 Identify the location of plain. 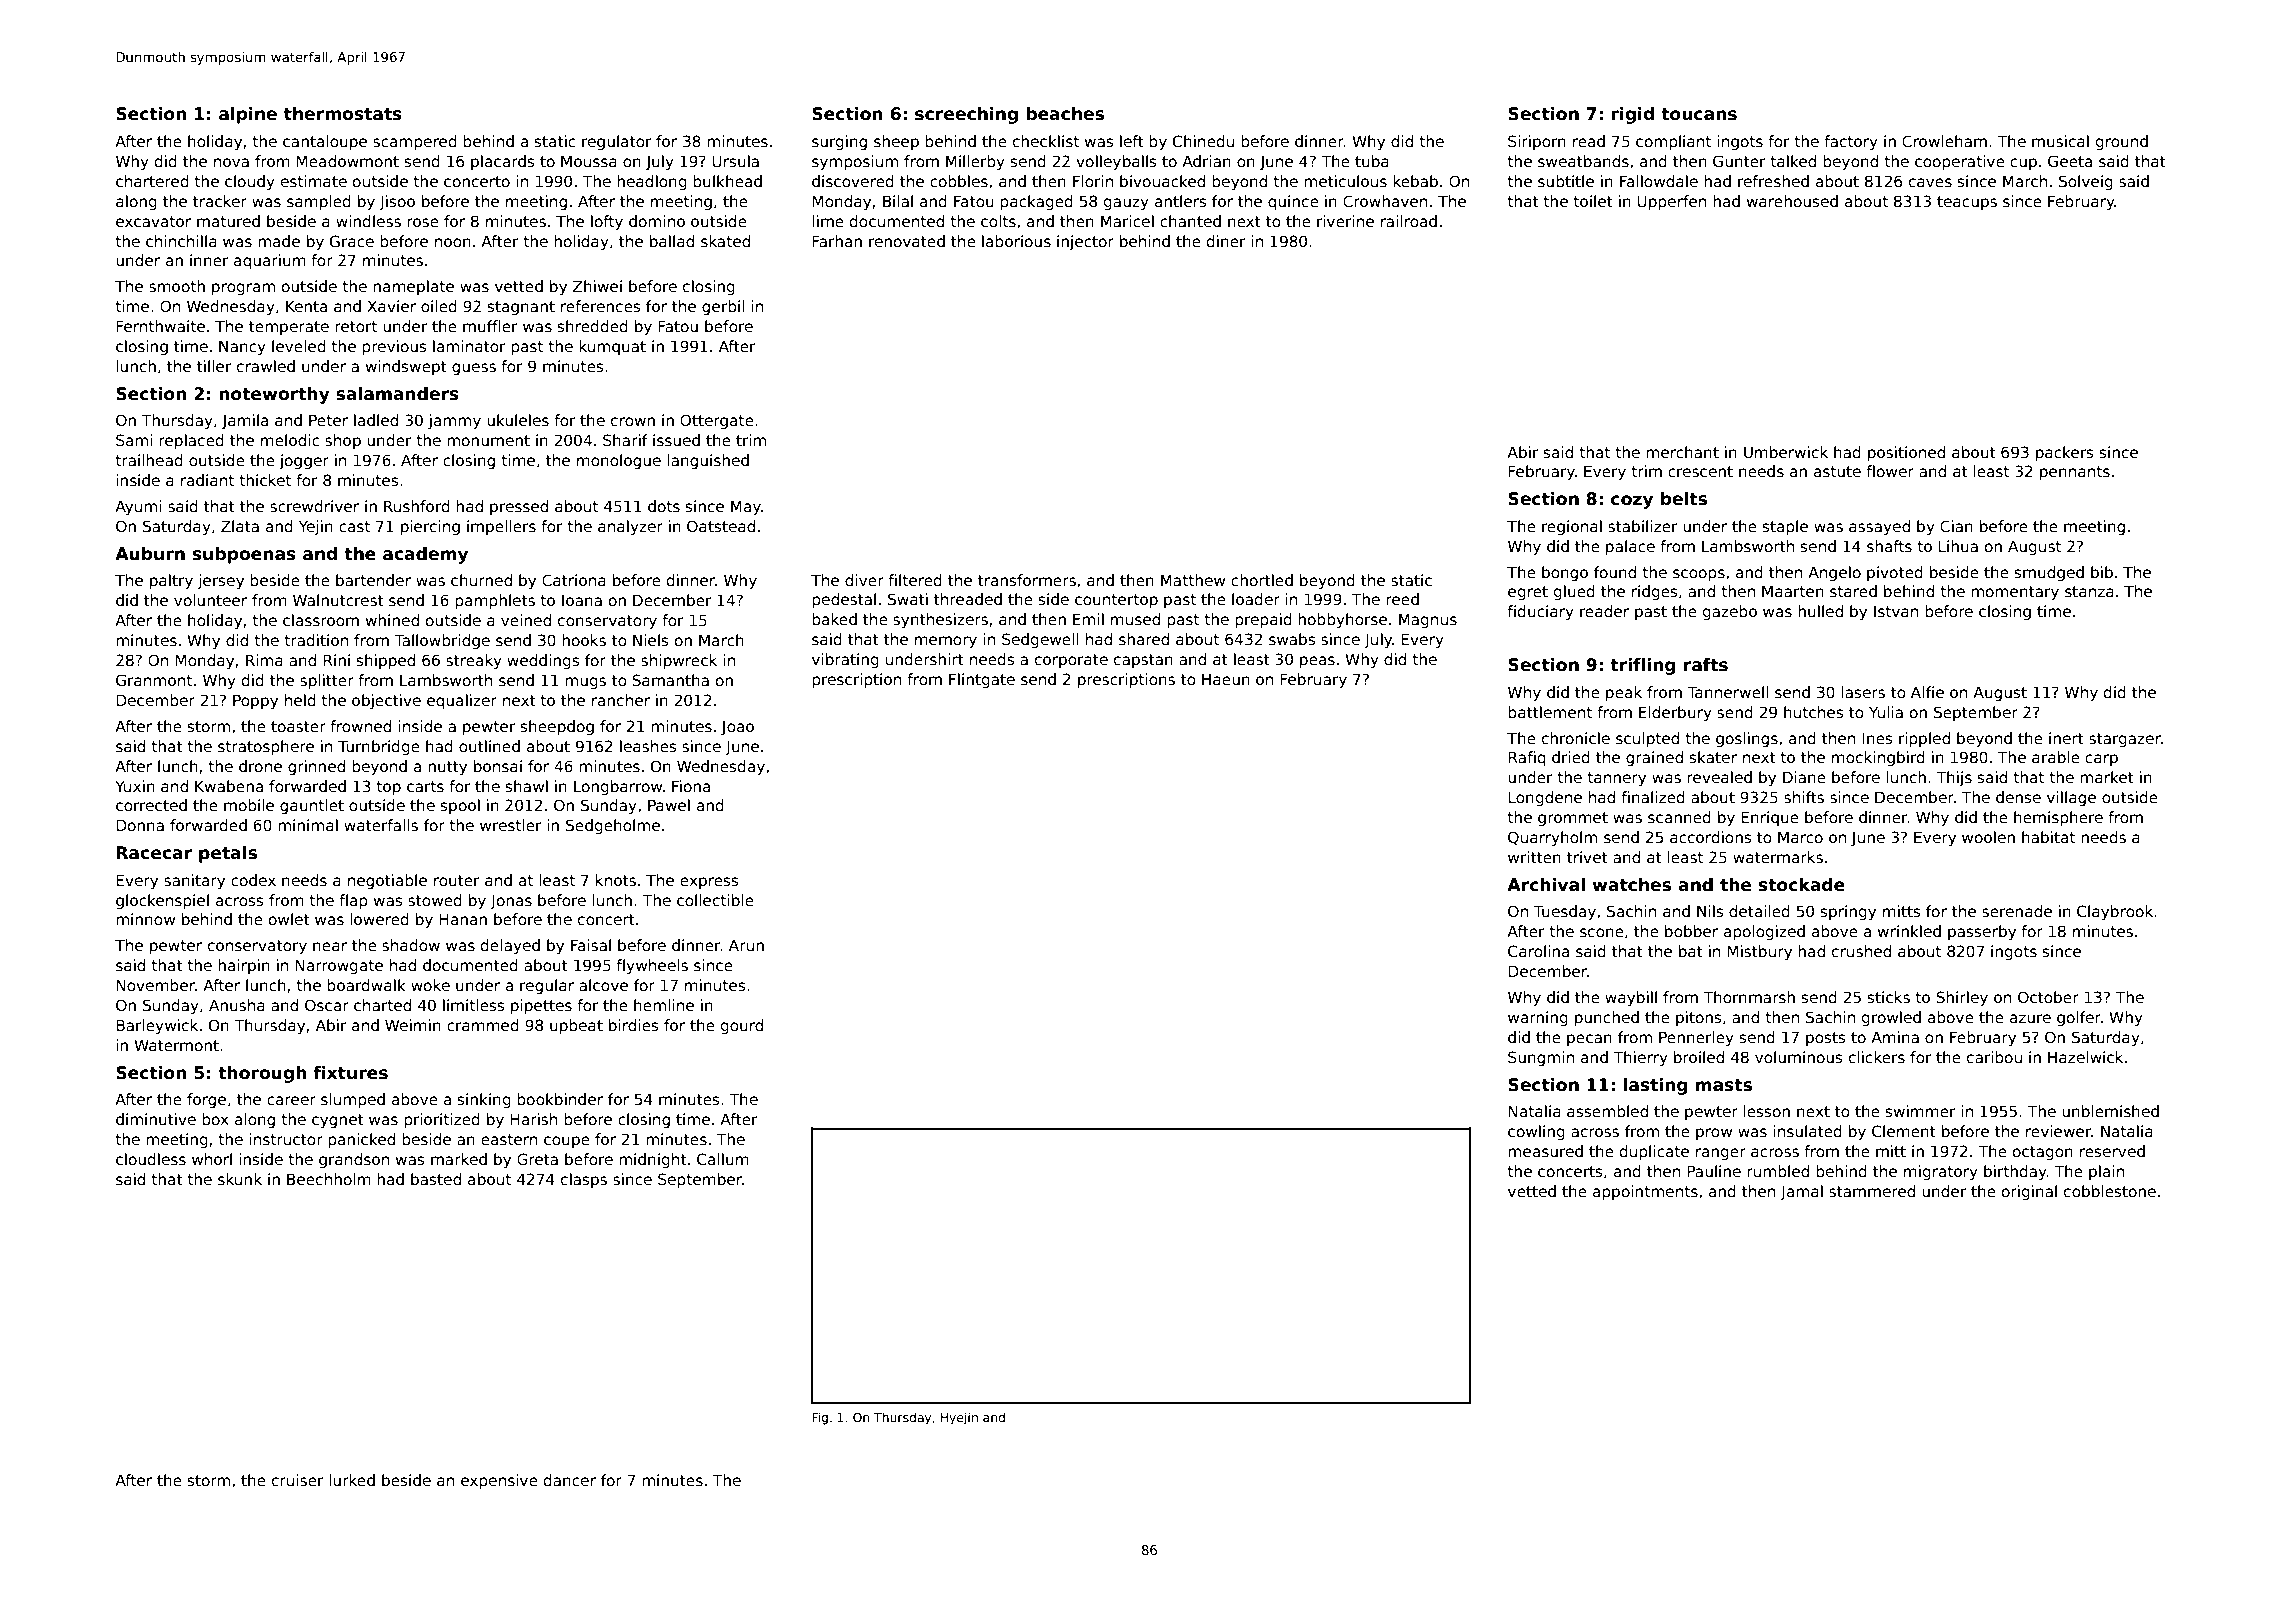
(2106, 1172).
